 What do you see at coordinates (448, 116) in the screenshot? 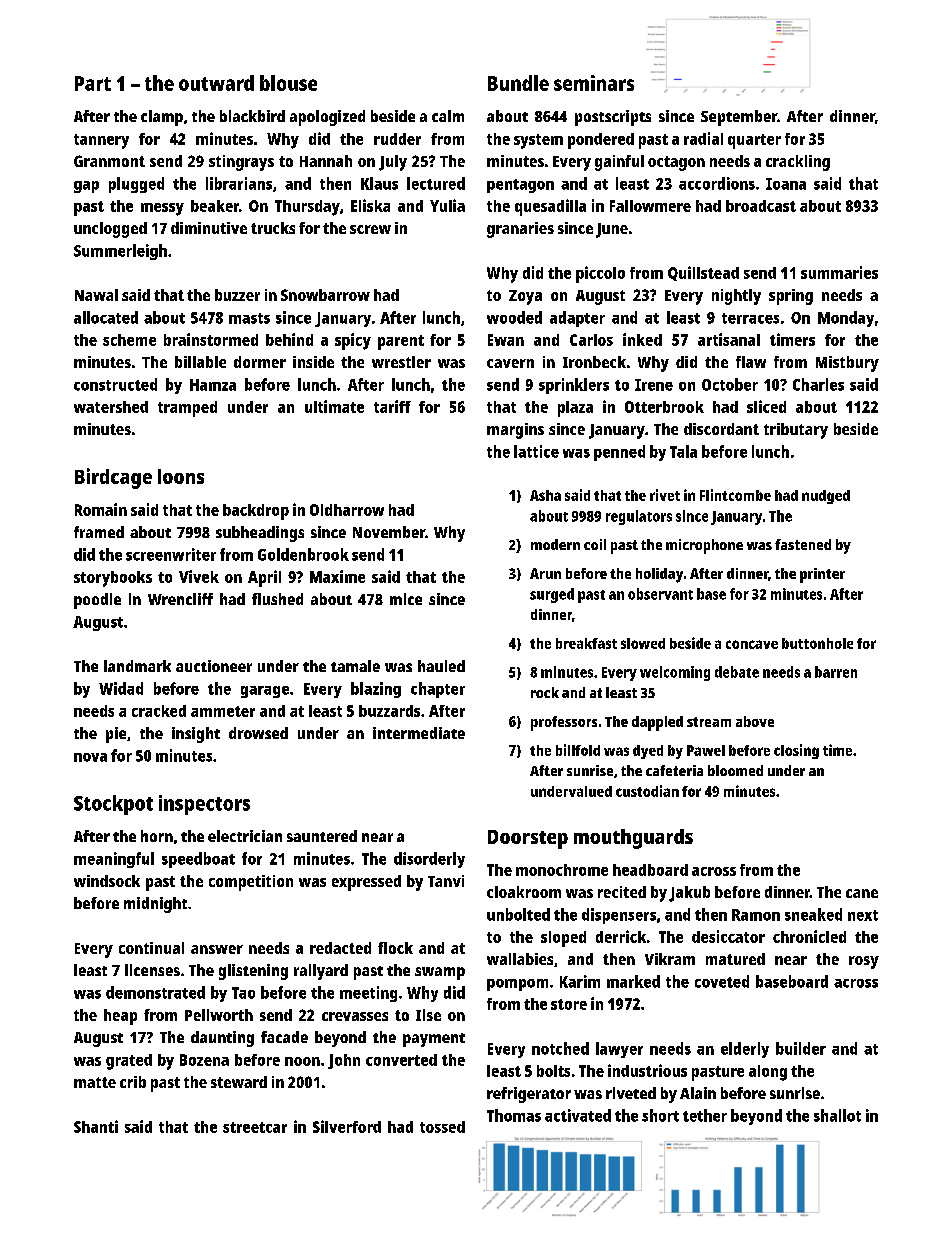
I see `calm` at bounding box center [448, 116].
